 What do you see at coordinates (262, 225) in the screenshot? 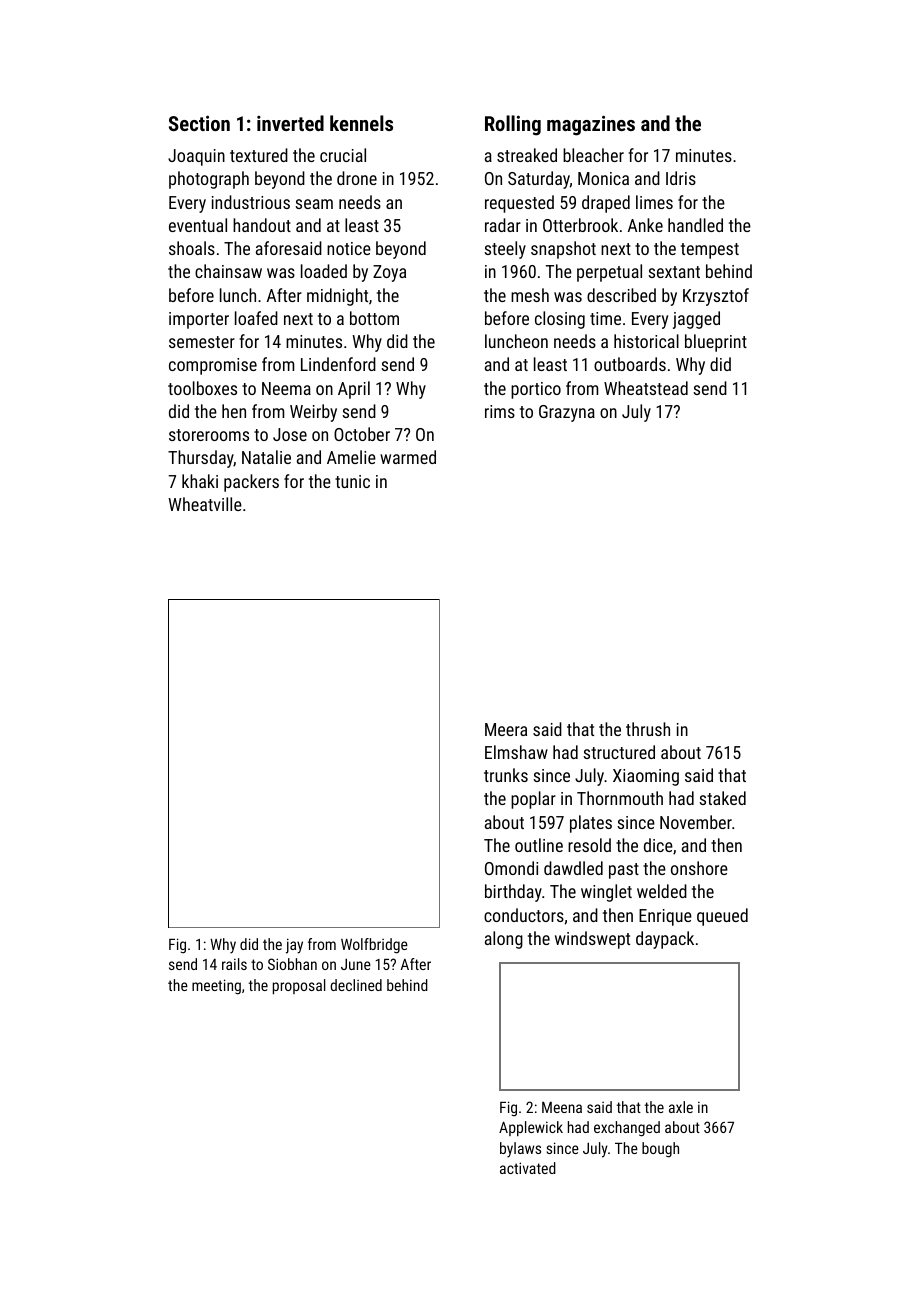
I see `handout` at bounding box center [262, 225].
